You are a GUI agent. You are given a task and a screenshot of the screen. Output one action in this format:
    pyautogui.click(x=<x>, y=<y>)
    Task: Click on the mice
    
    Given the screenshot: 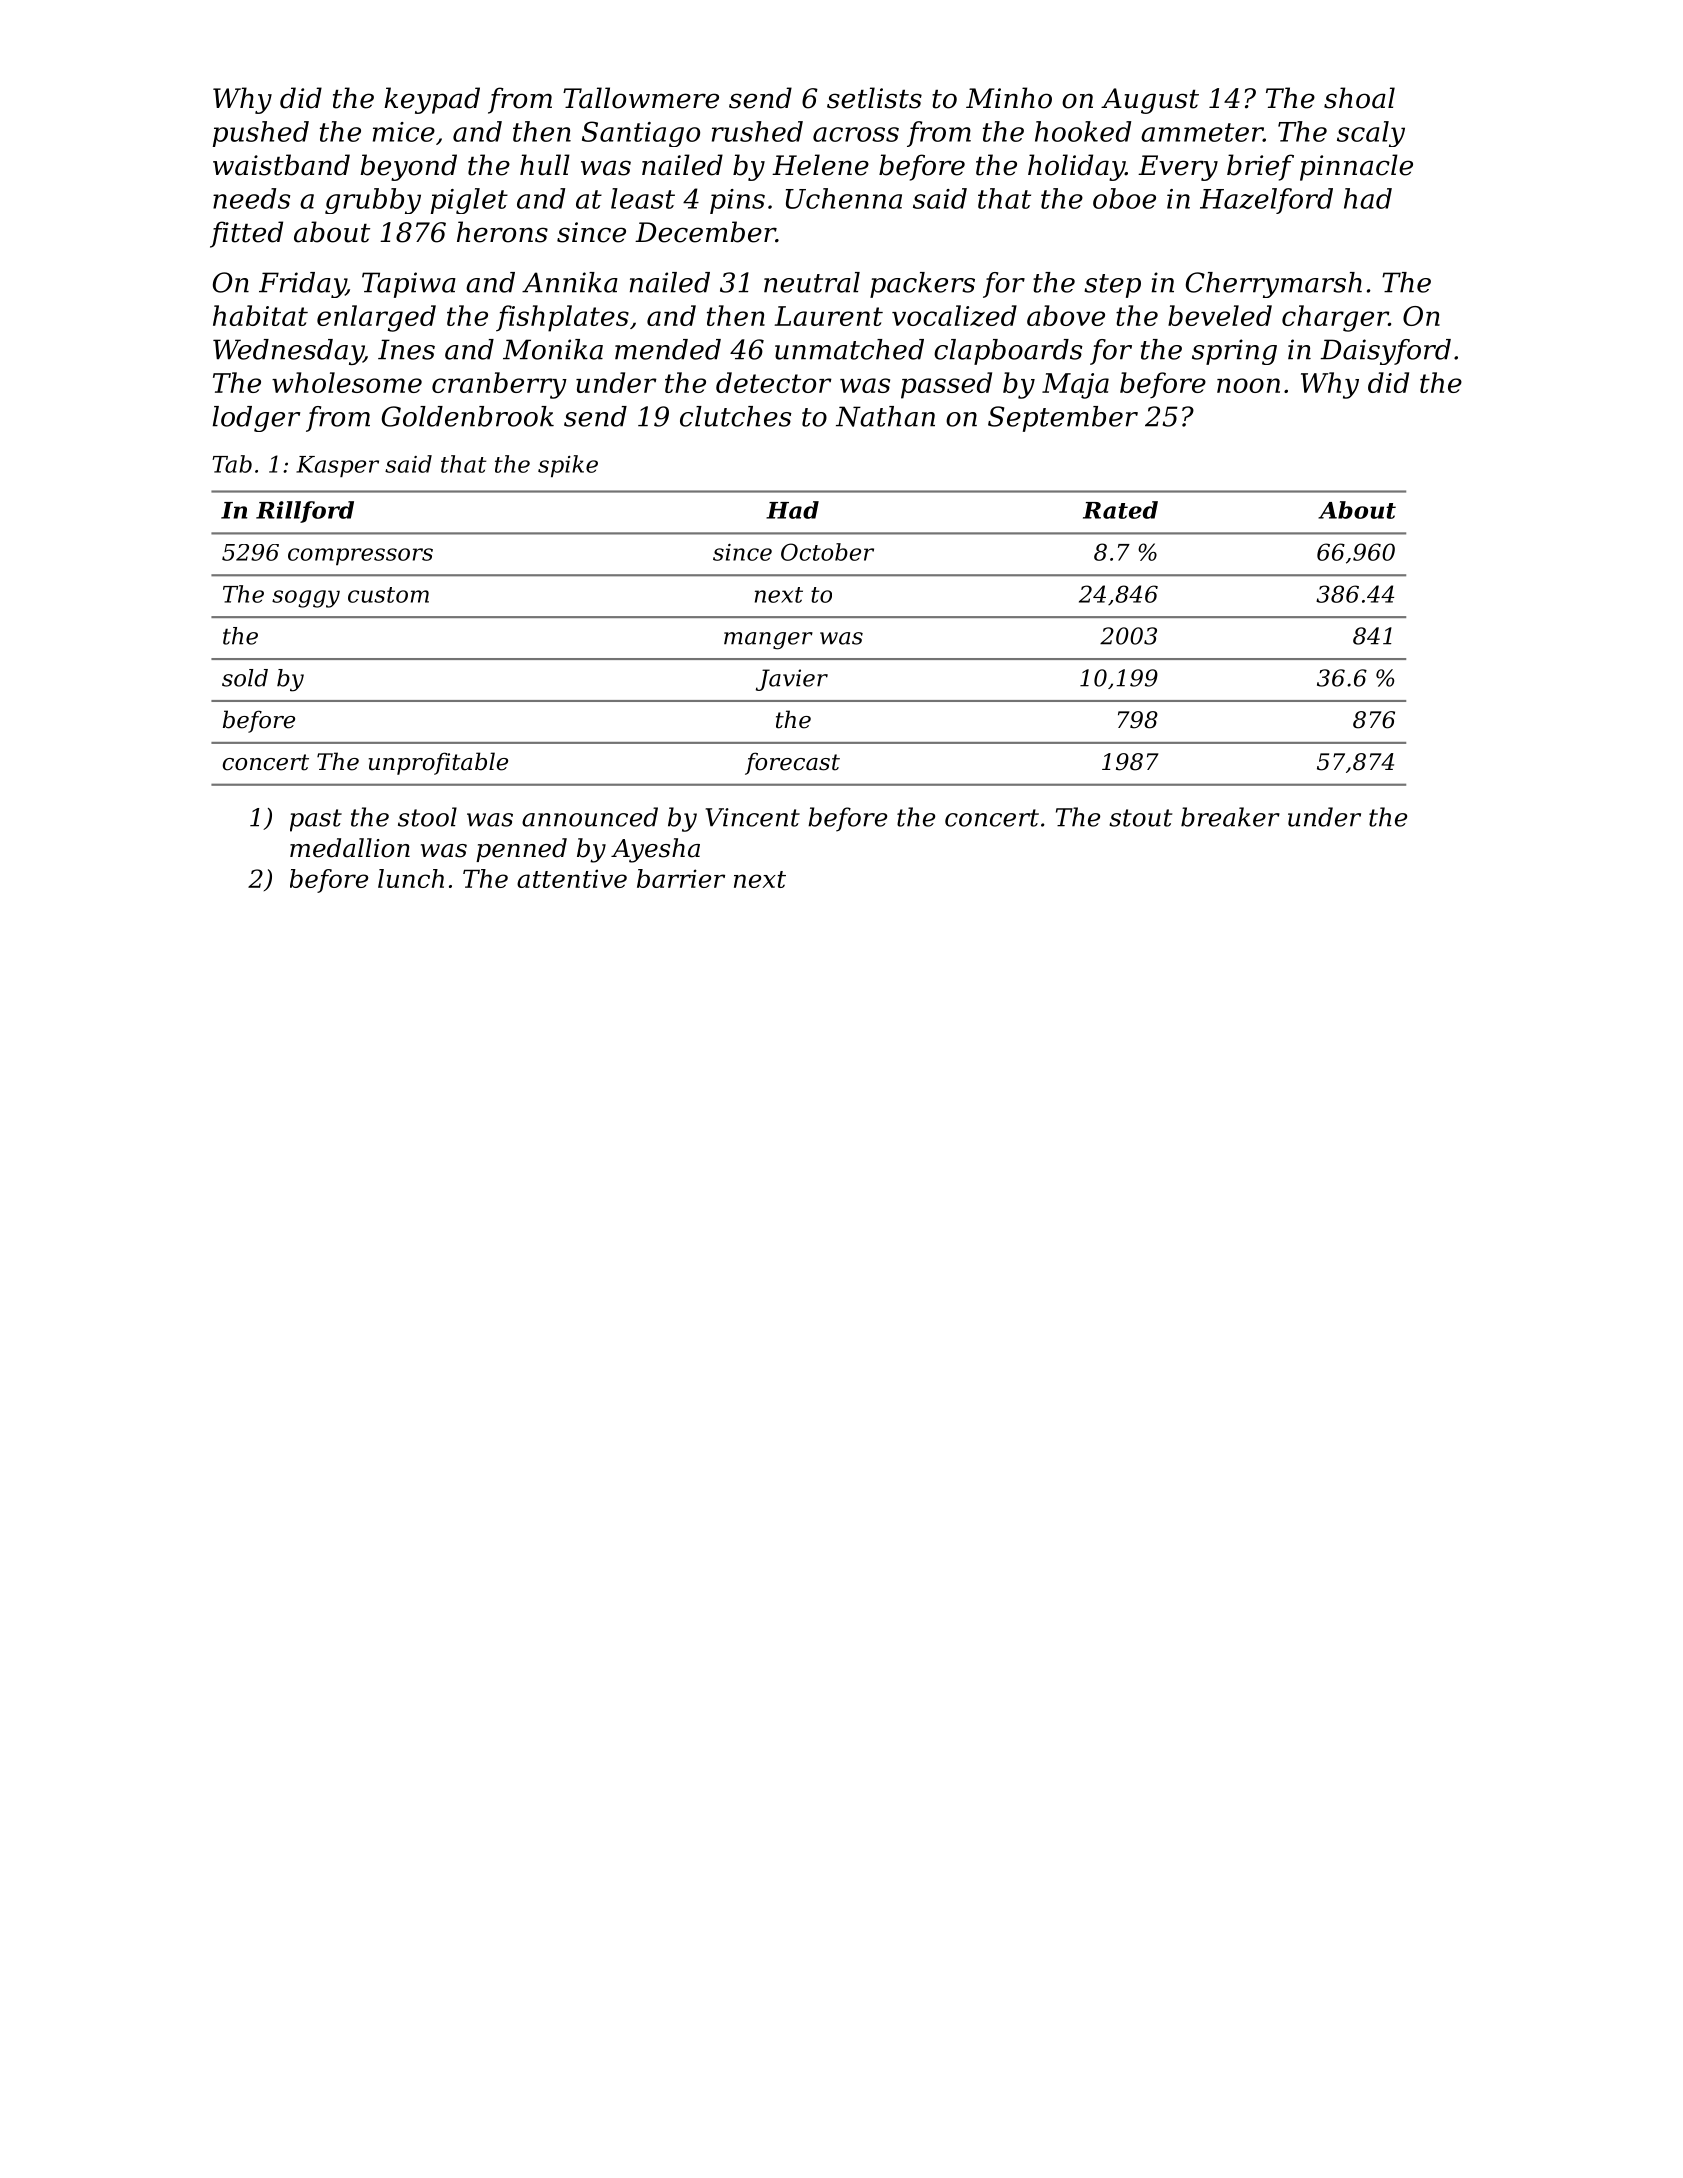 What is the action you would take?
    pyautogui.click(x=404, y=132)
